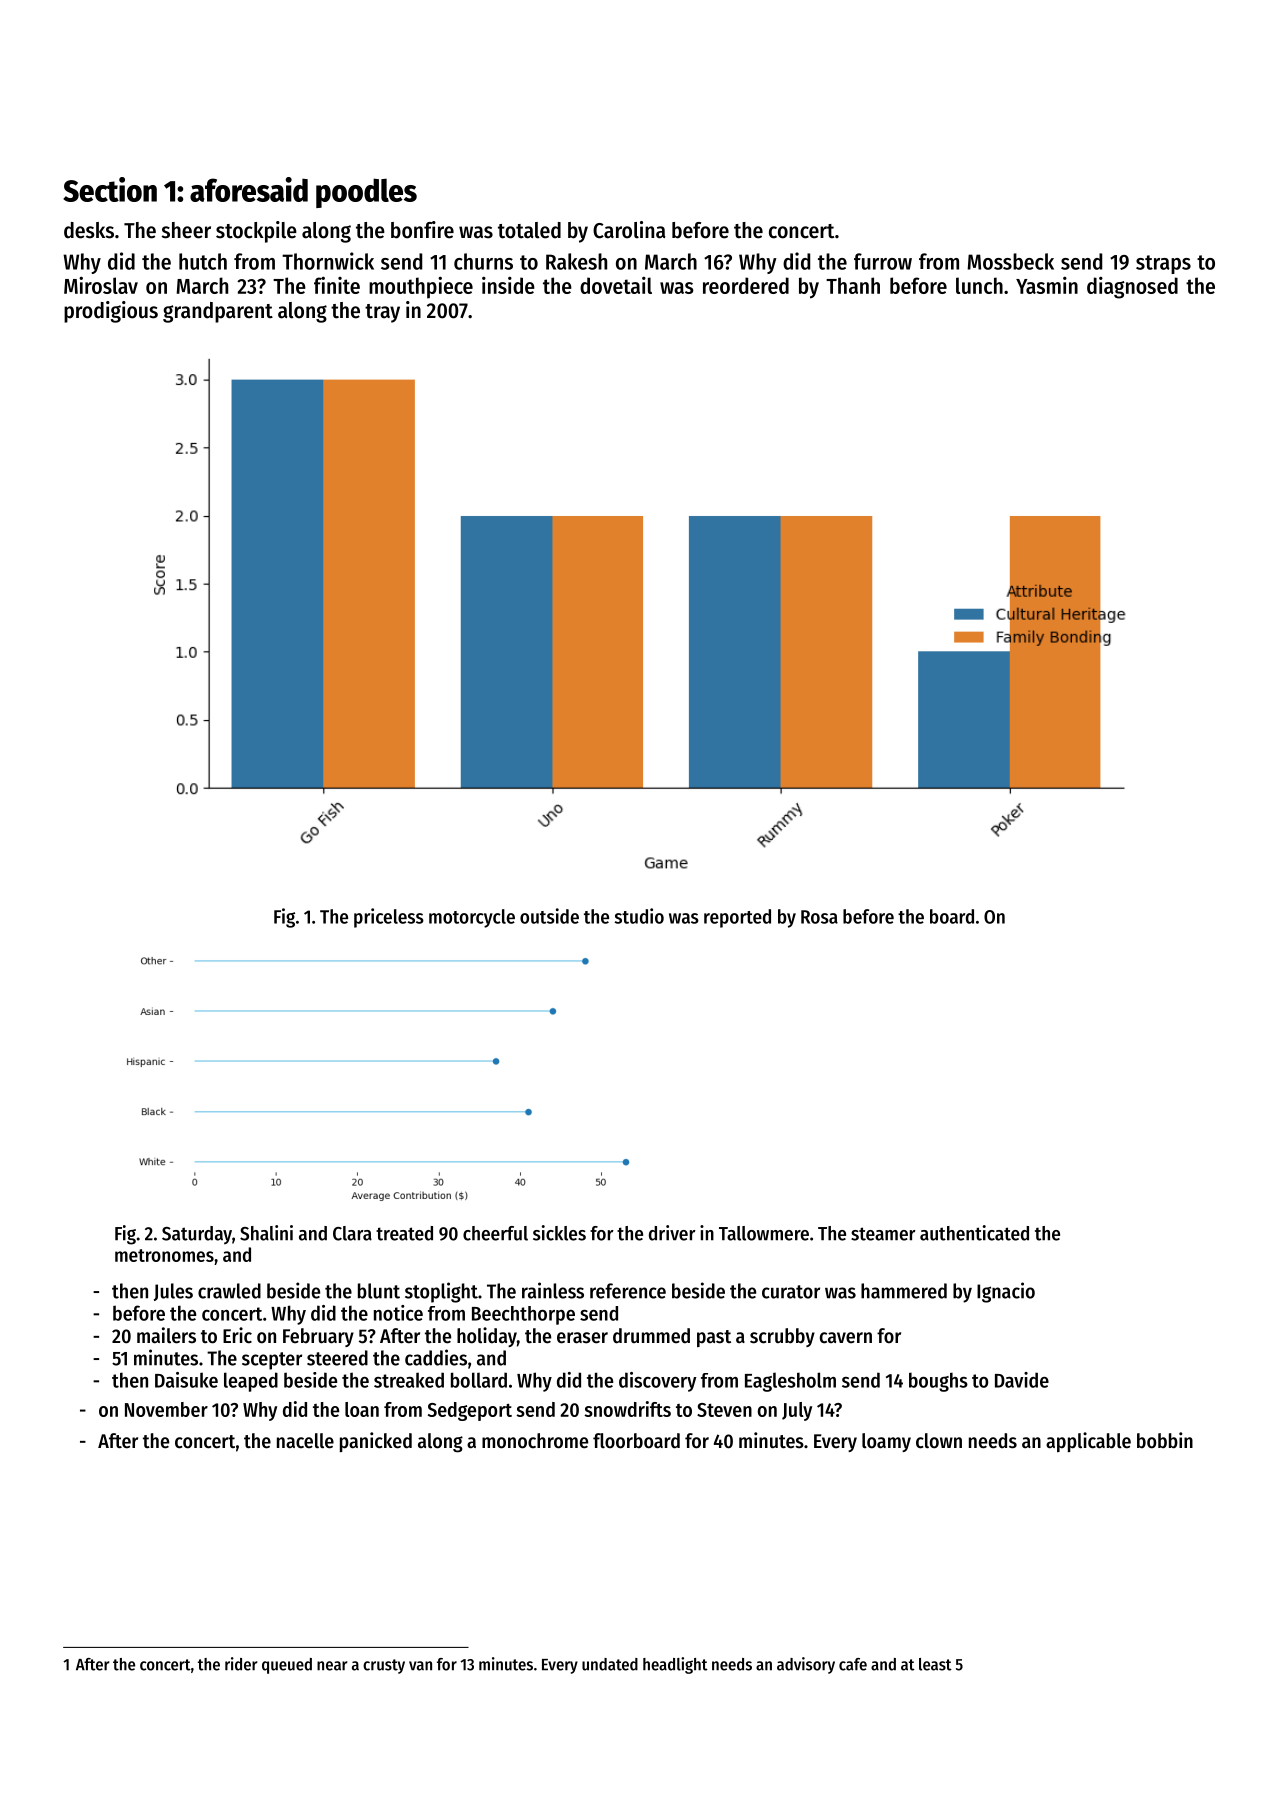 This screenshot has width=1279, height=1808. Describe the element at coordinates (89, 230) in the screenshot. I see `desks` at that location.
